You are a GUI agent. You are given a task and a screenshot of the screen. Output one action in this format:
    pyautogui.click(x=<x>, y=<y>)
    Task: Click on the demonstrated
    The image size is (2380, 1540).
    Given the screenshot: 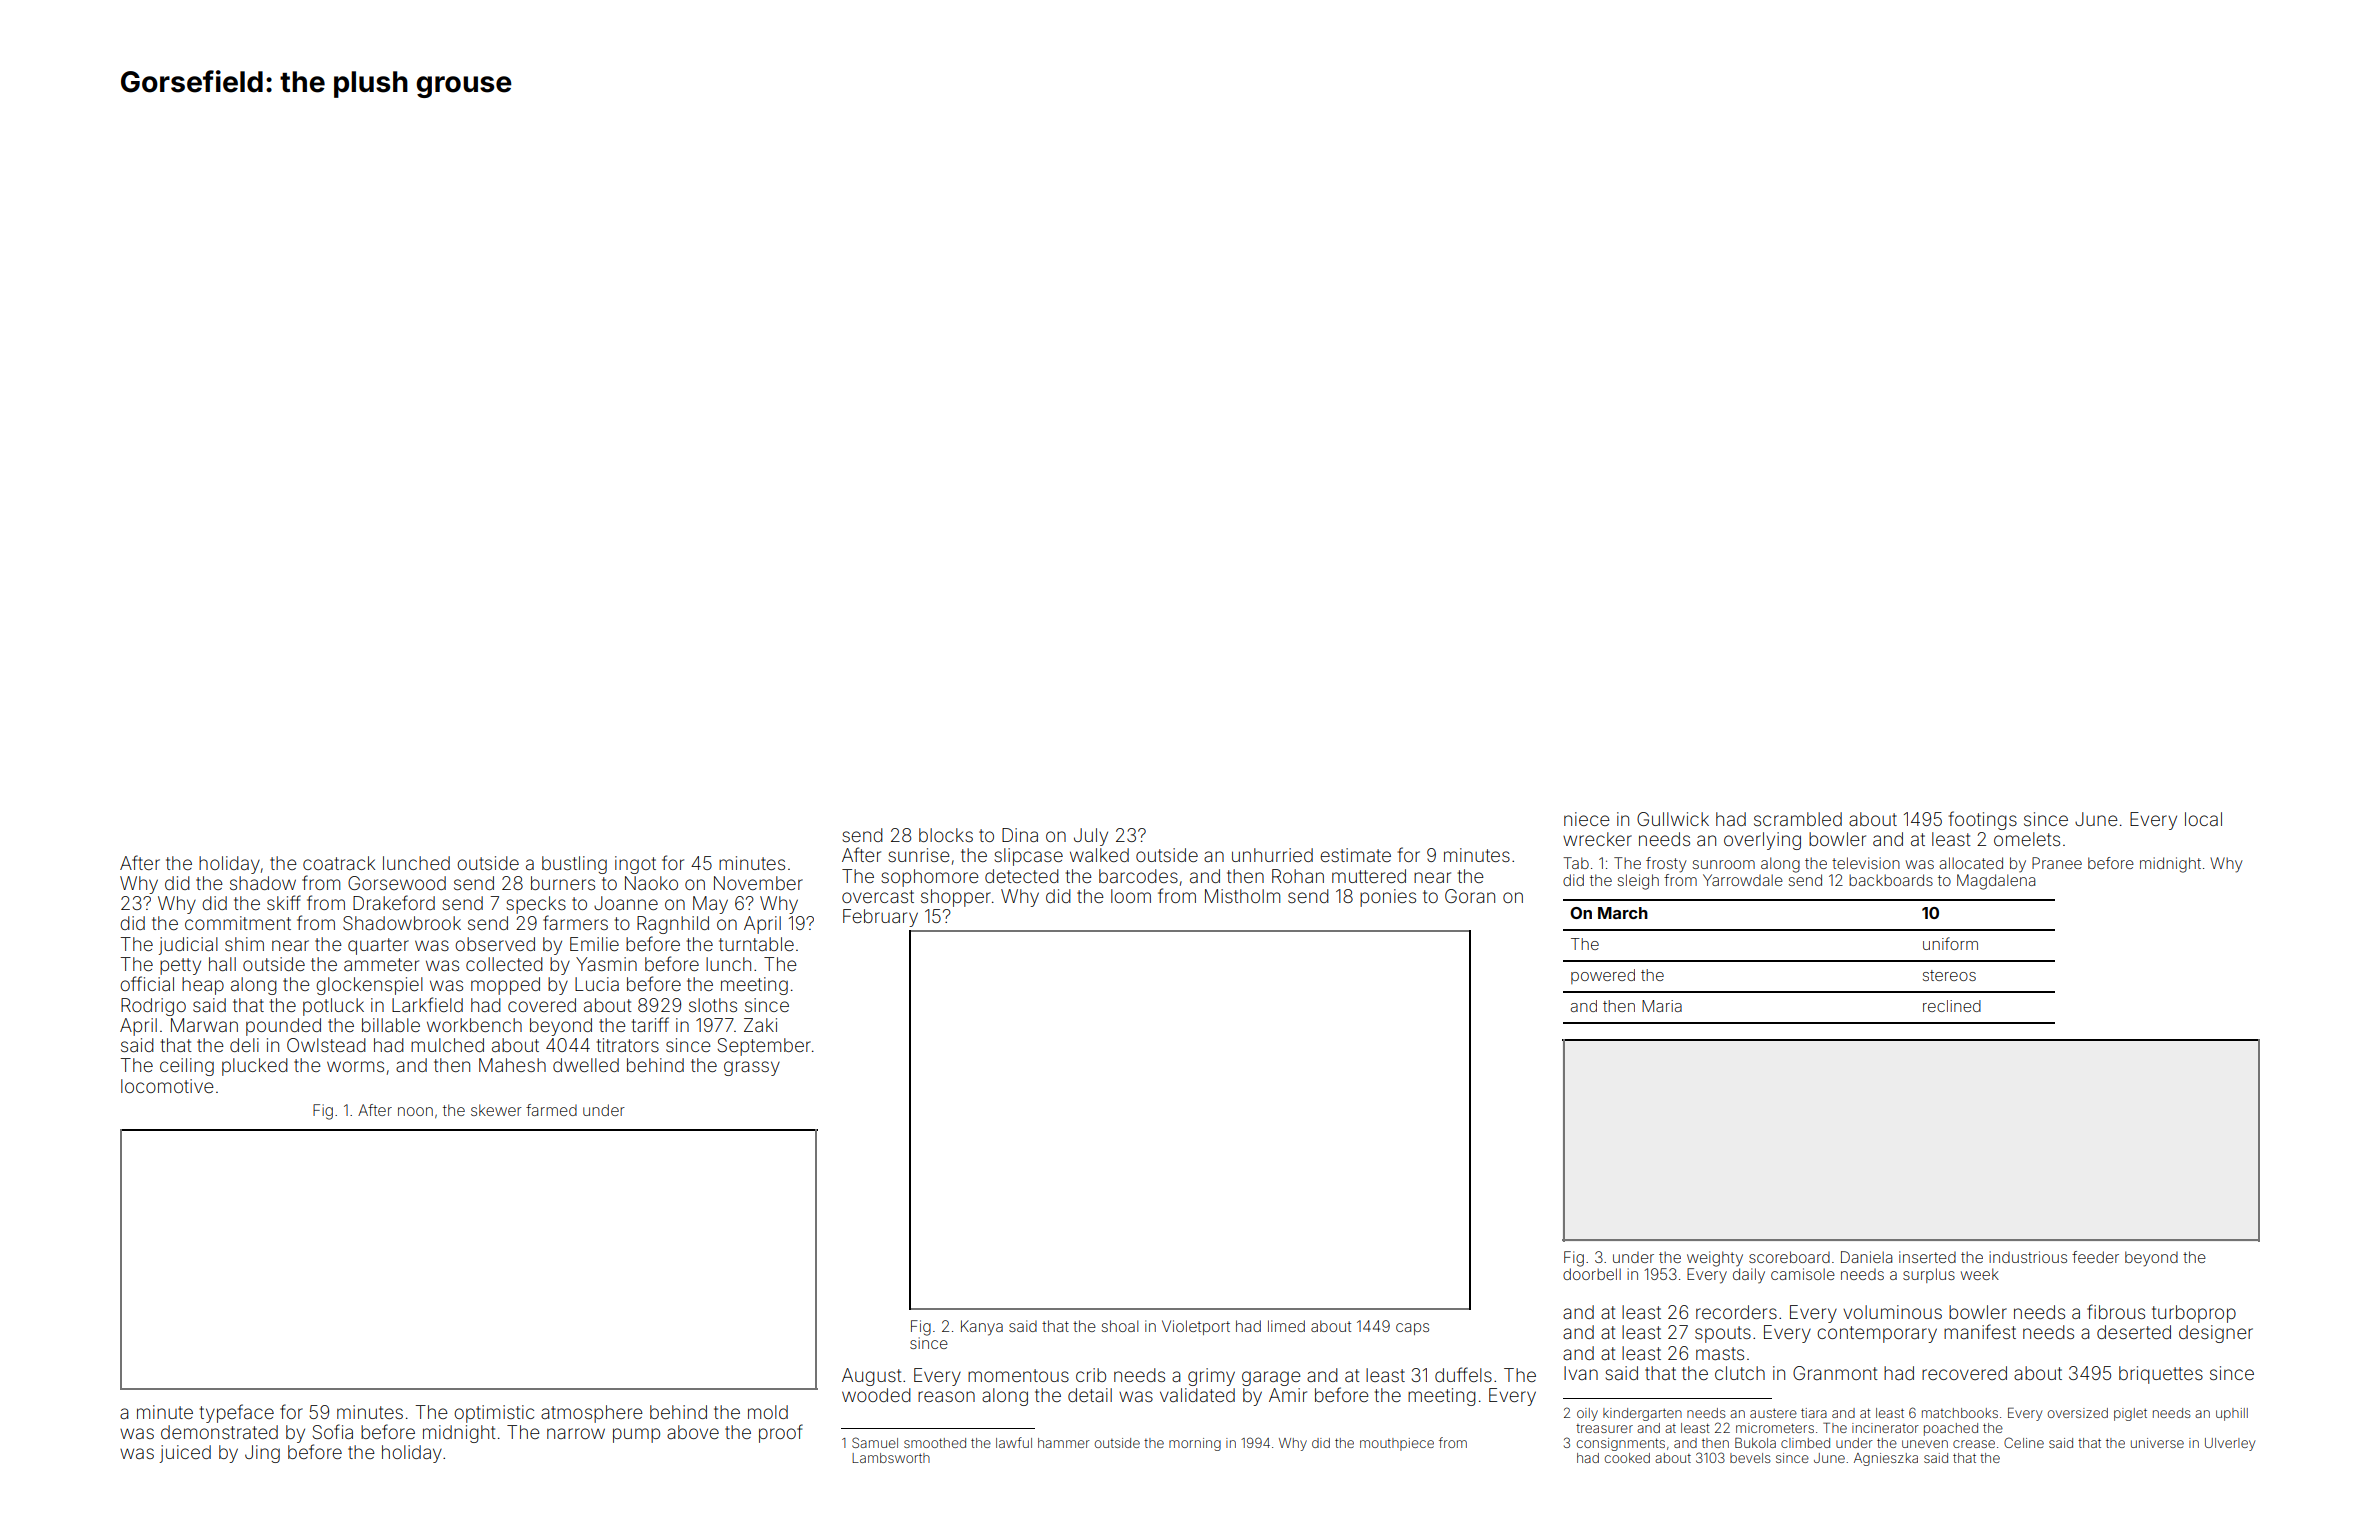 What is the action you would take?
    pyautogui.click(x=219, y=1432)
